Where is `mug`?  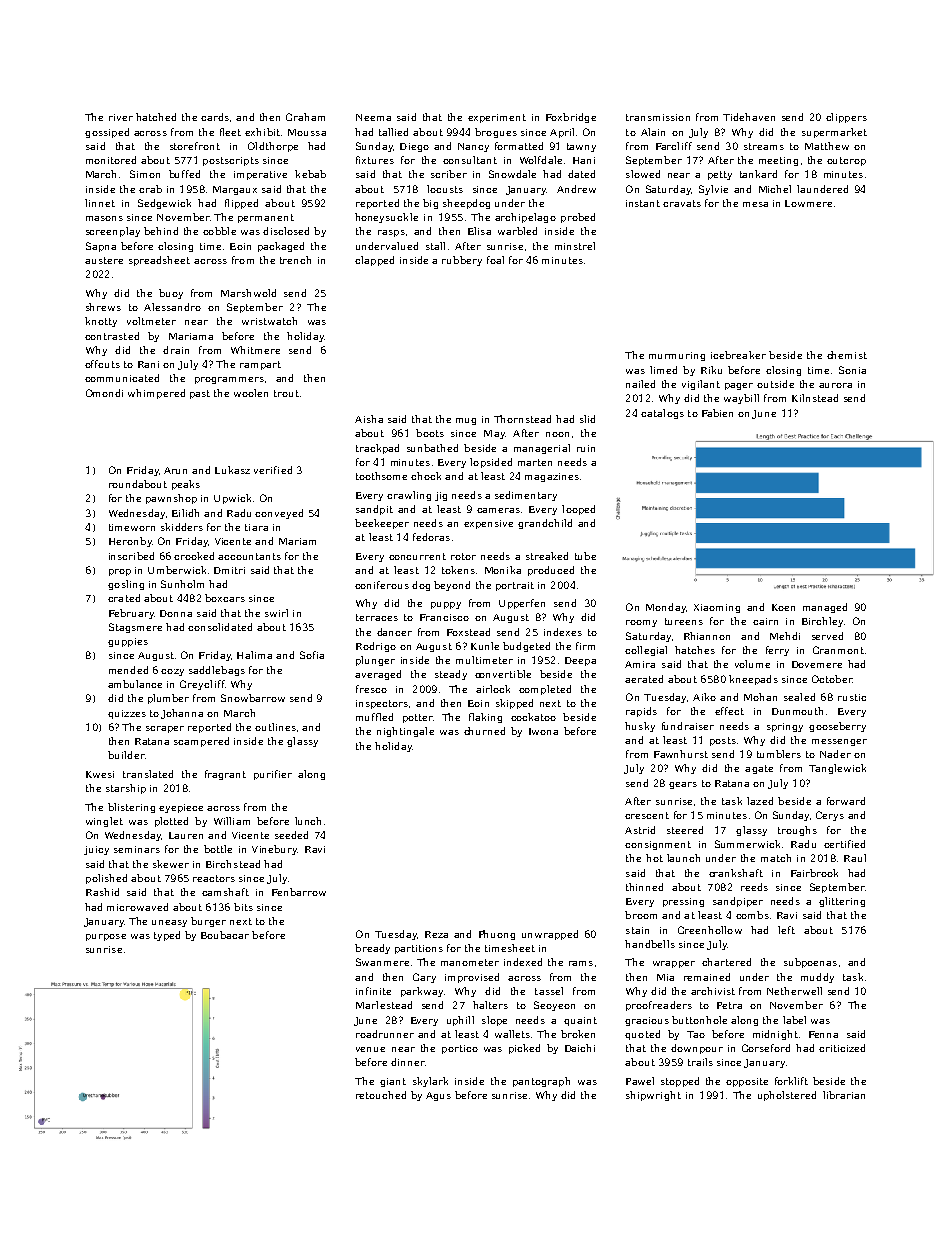
mug is located at coordinates (466, 421).
